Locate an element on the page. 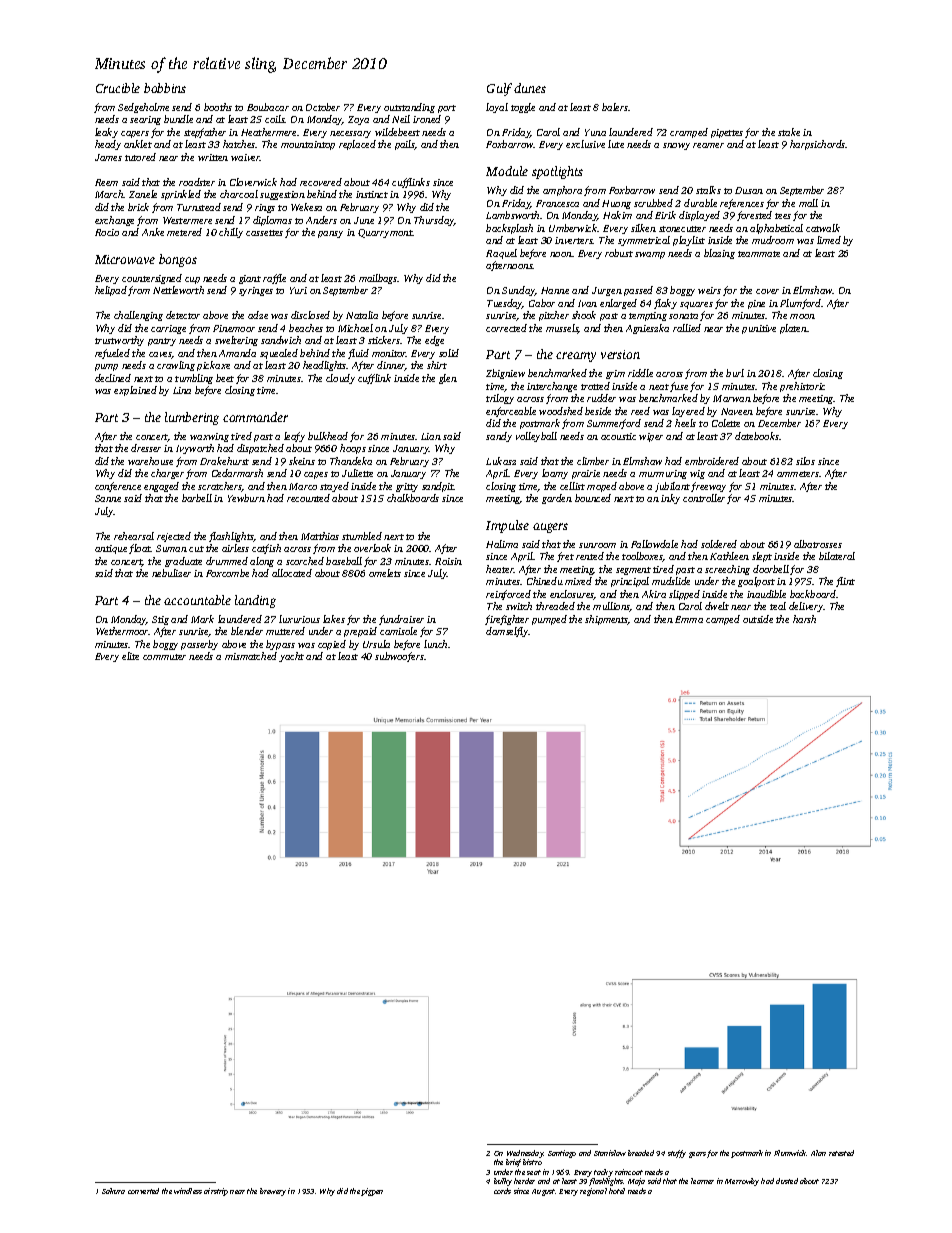 The image size is (952, 1233). Cedarmarsh is located at coordinates (237, 473).
